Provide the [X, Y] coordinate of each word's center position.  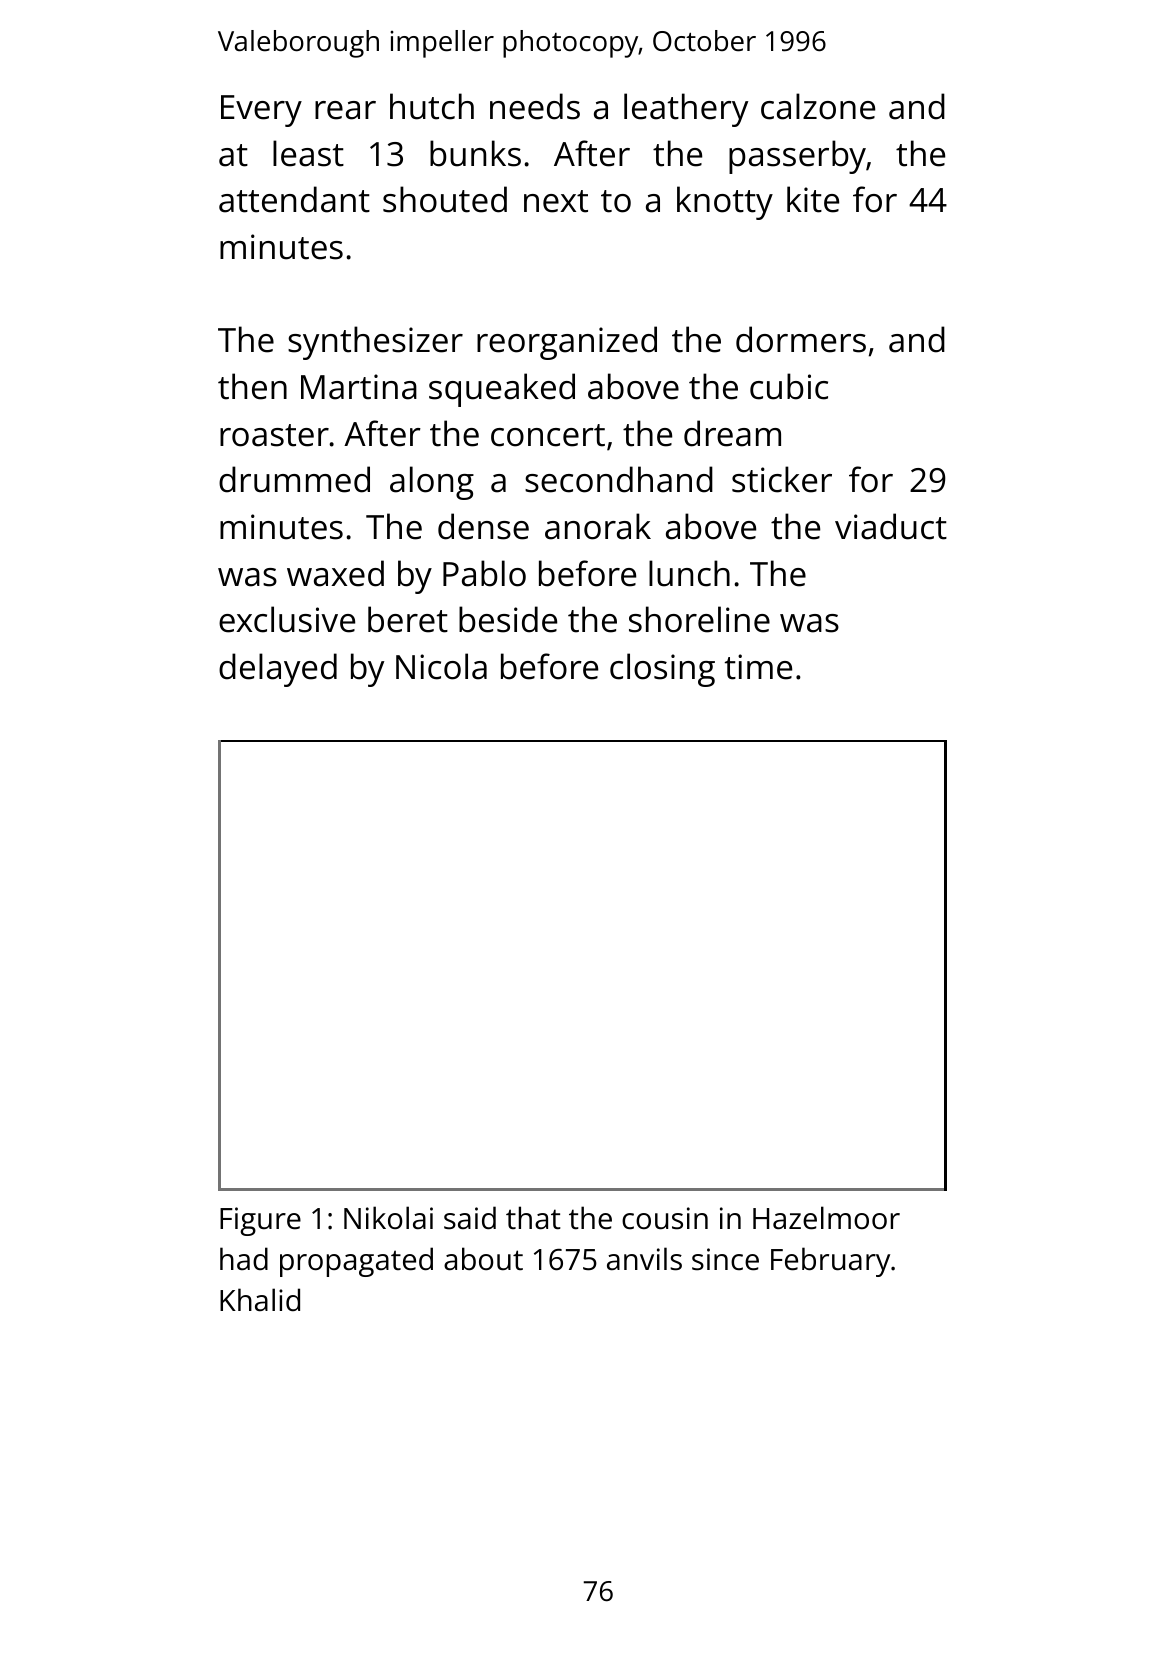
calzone [818, 106]
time [758, 667]
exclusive [287, 619]
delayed [278, 670]
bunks [475, 153]
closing [662, 670]
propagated [356, 1262]
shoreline [699, 619]
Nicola [441, 666]
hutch [432, 106]
